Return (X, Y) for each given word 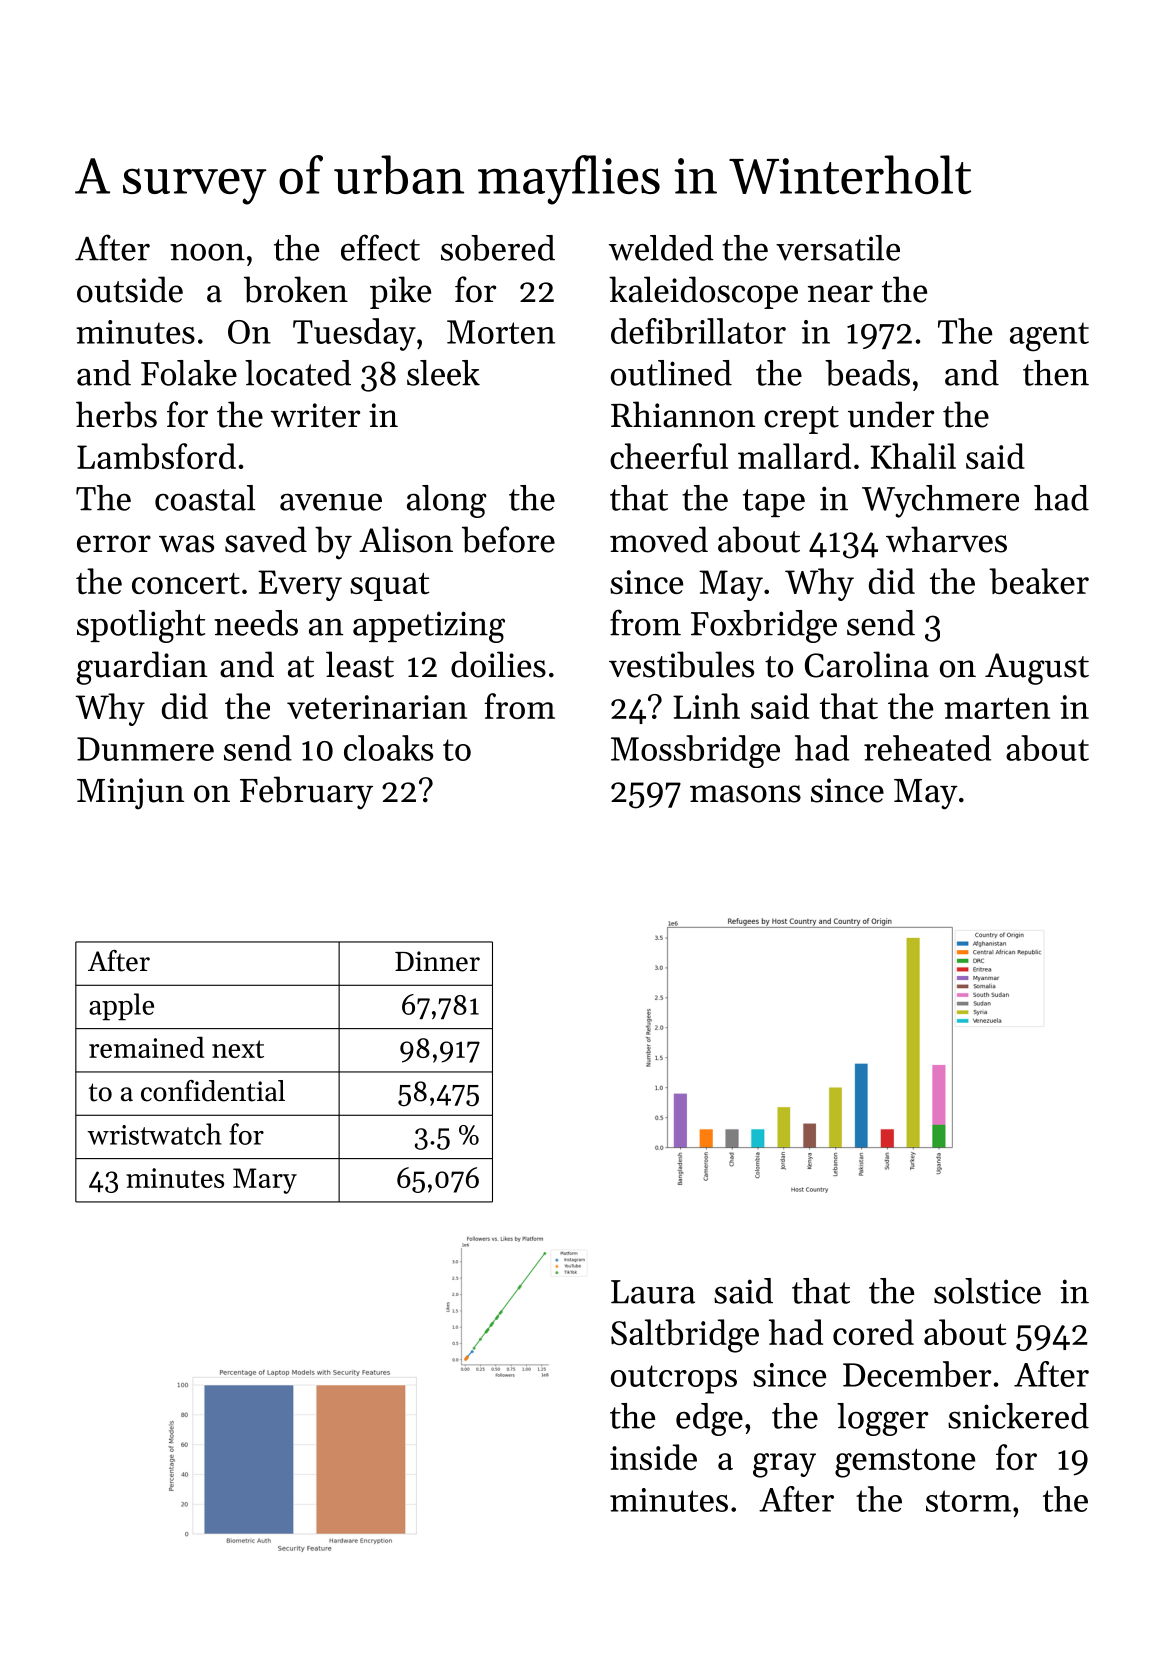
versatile (838, 248)
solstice (987, 1291)
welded (661, 248)
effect (380, 247)
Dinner (437, 961)
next (238, 1049)
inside (653, 1457)
